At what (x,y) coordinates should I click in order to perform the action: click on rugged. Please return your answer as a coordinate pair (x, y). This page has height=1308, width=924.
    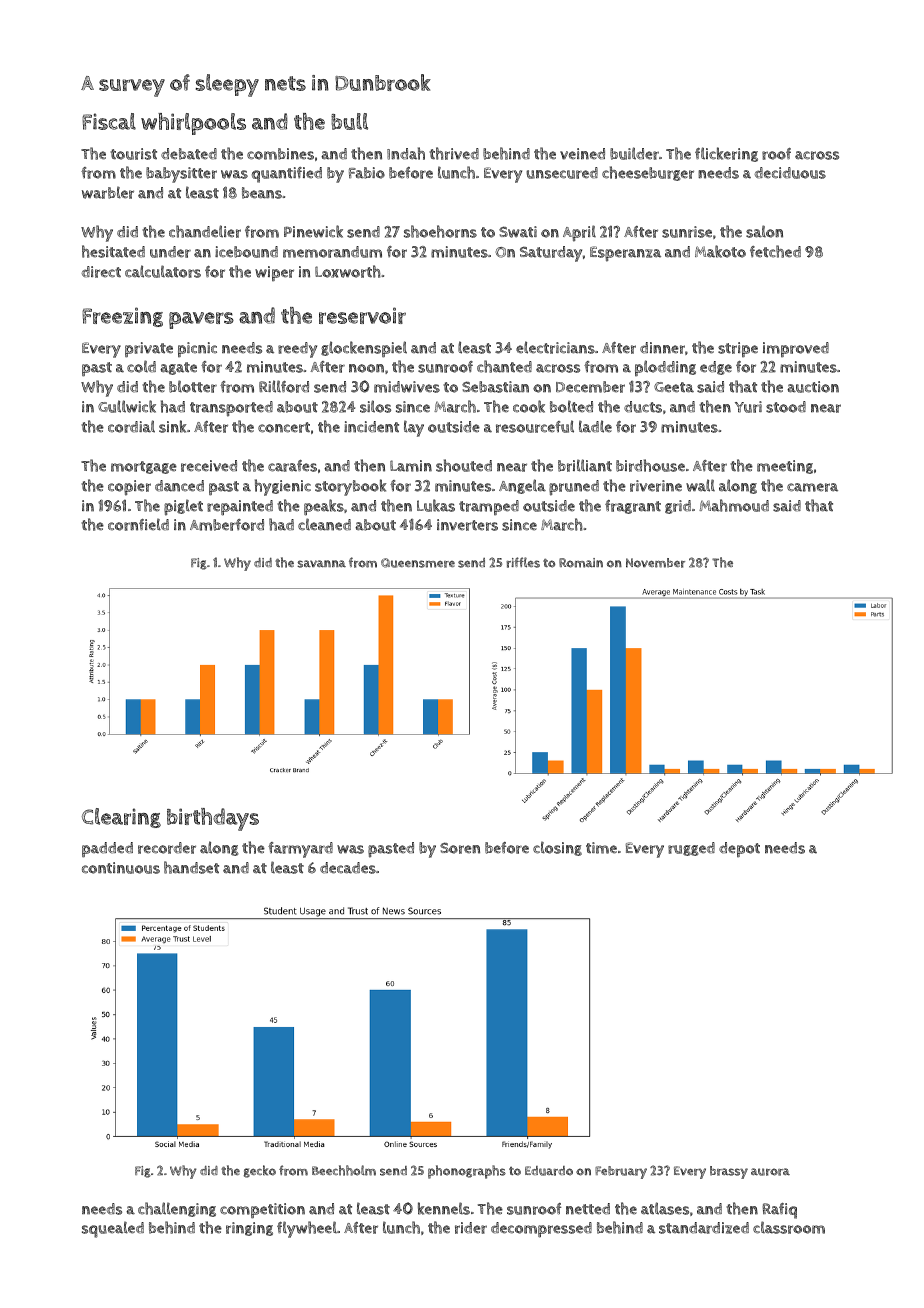
    Looking at the image, I should click on (691, 849).
